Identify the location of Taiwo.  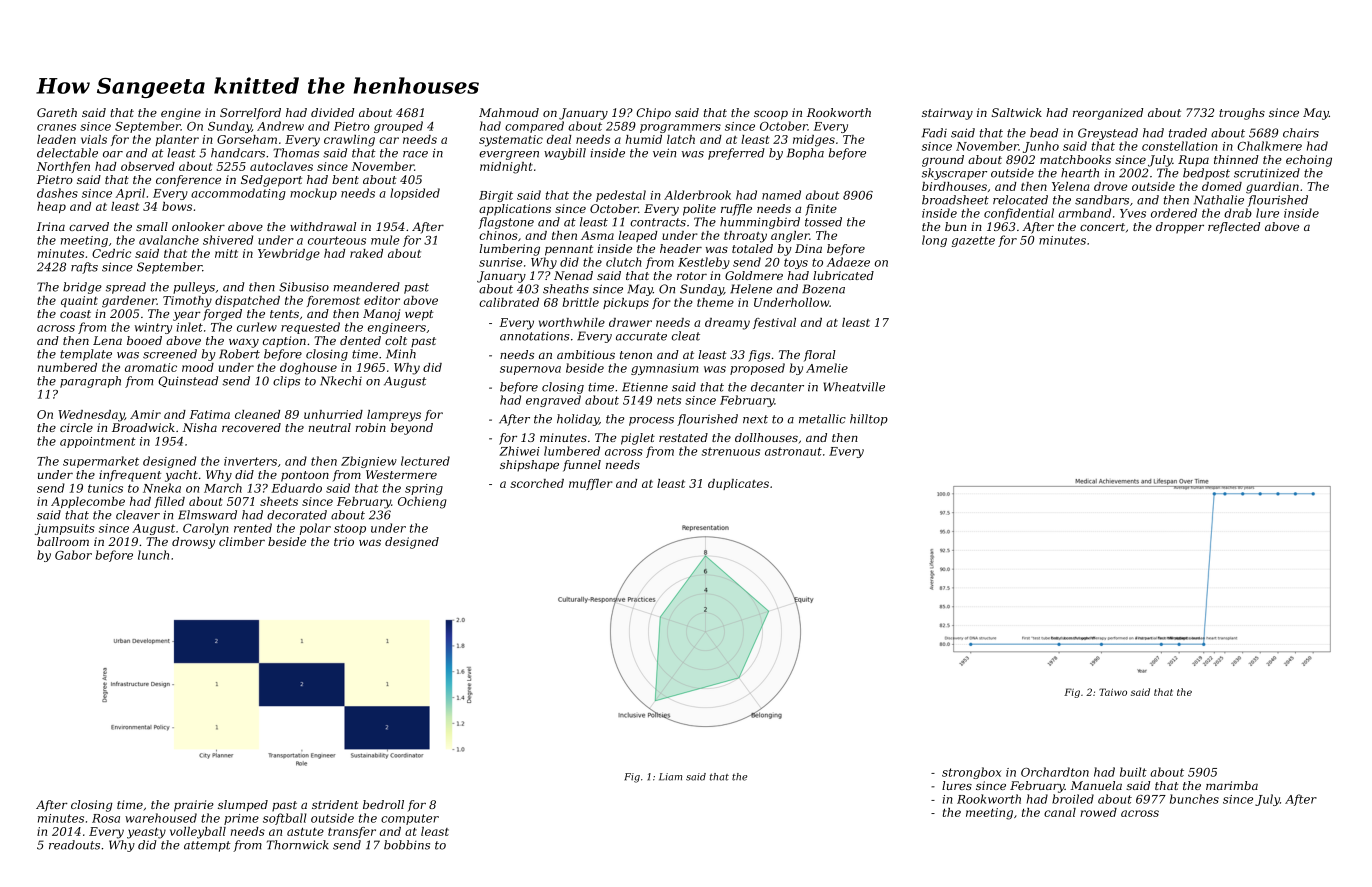
(1113, 692).
